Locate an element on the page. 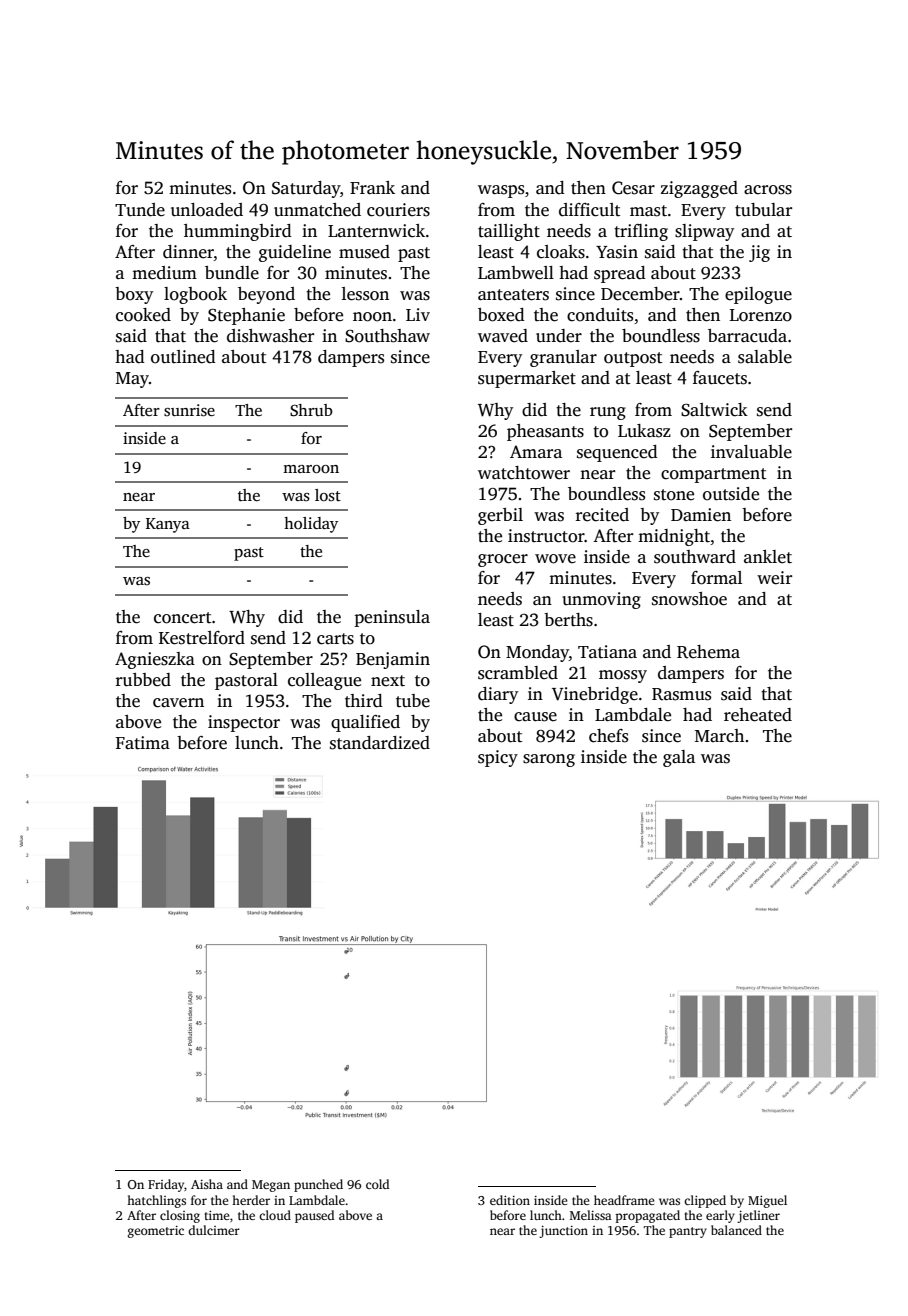 This image has width=908, height=1316. cooked is located at coordinates (143, 315).
